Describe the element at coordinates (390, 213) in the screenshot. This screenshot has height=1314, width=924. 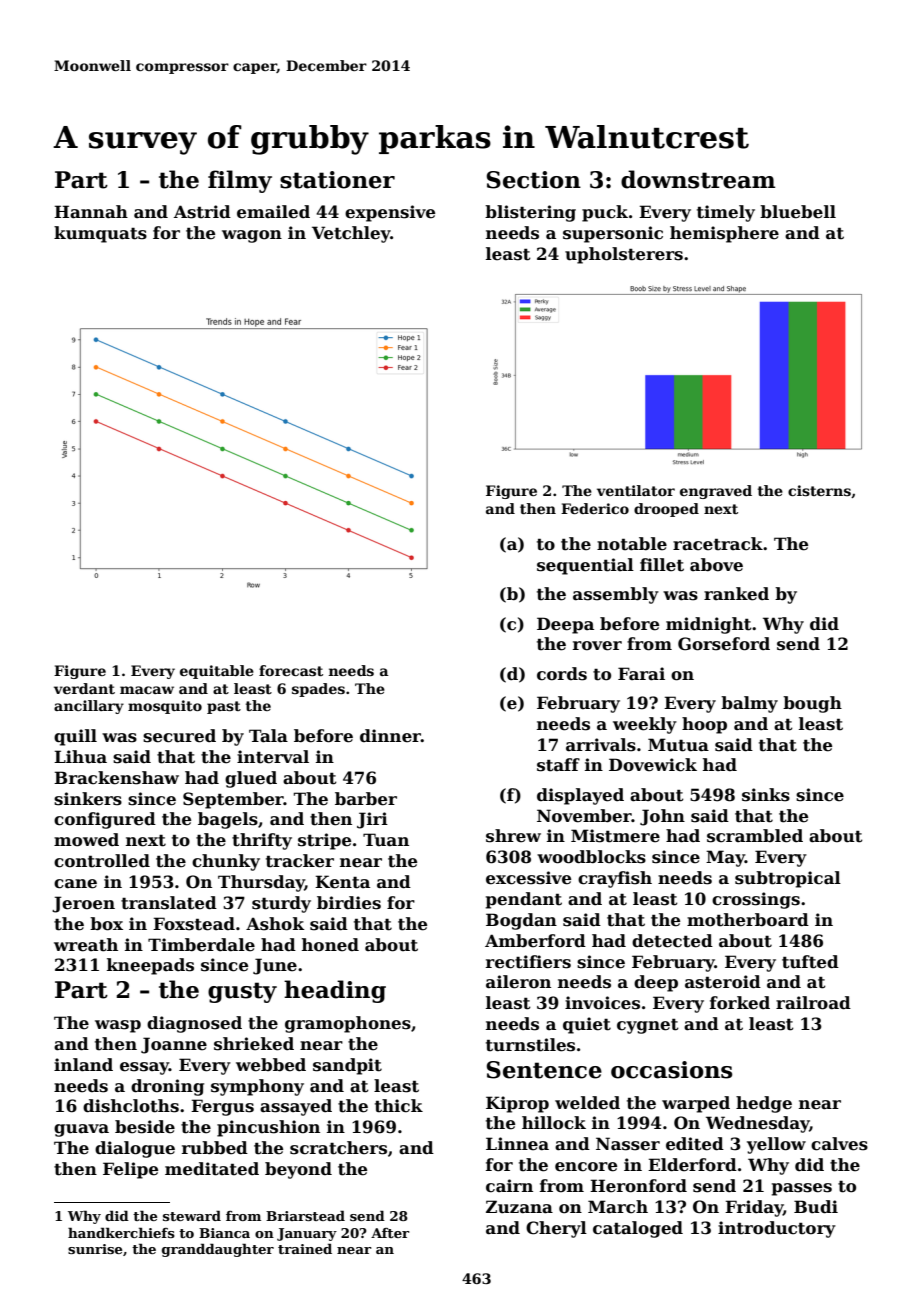
I see `expensive` at that location.
